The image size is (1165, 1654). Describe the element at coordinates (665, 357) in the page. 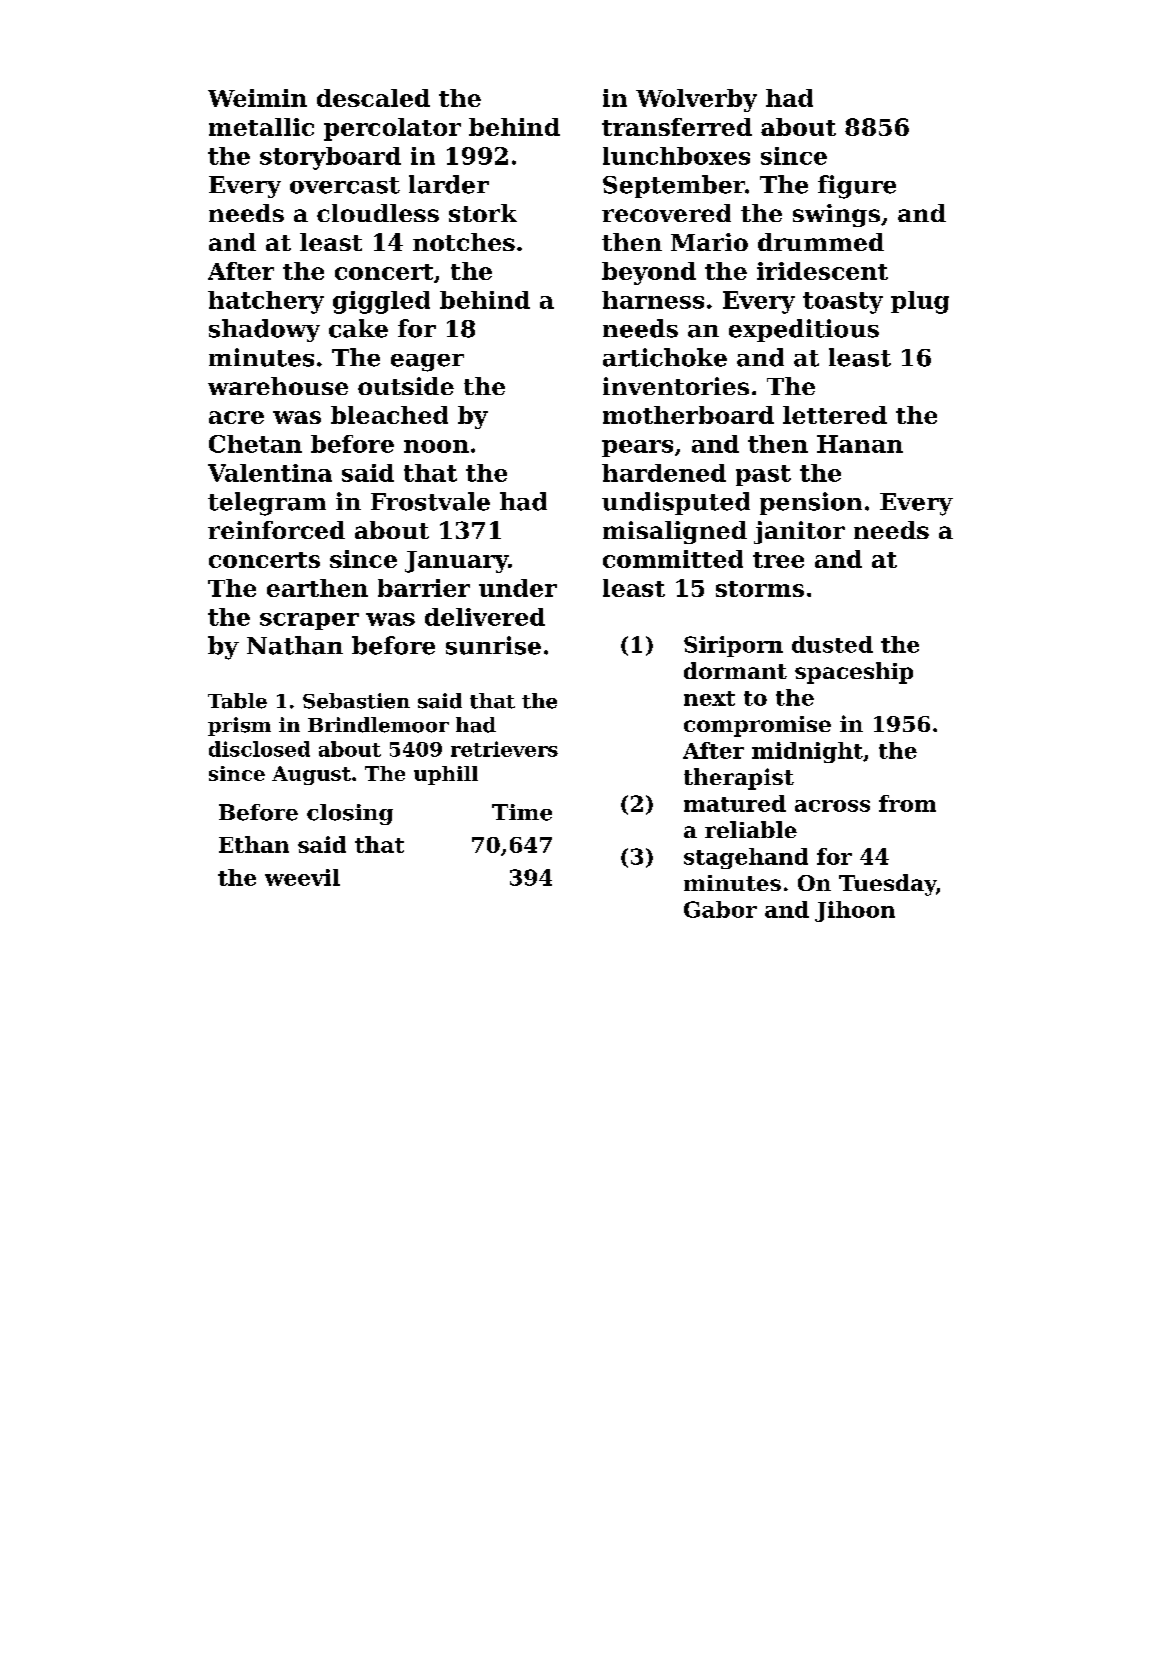

I see `artichoke` at that location.
